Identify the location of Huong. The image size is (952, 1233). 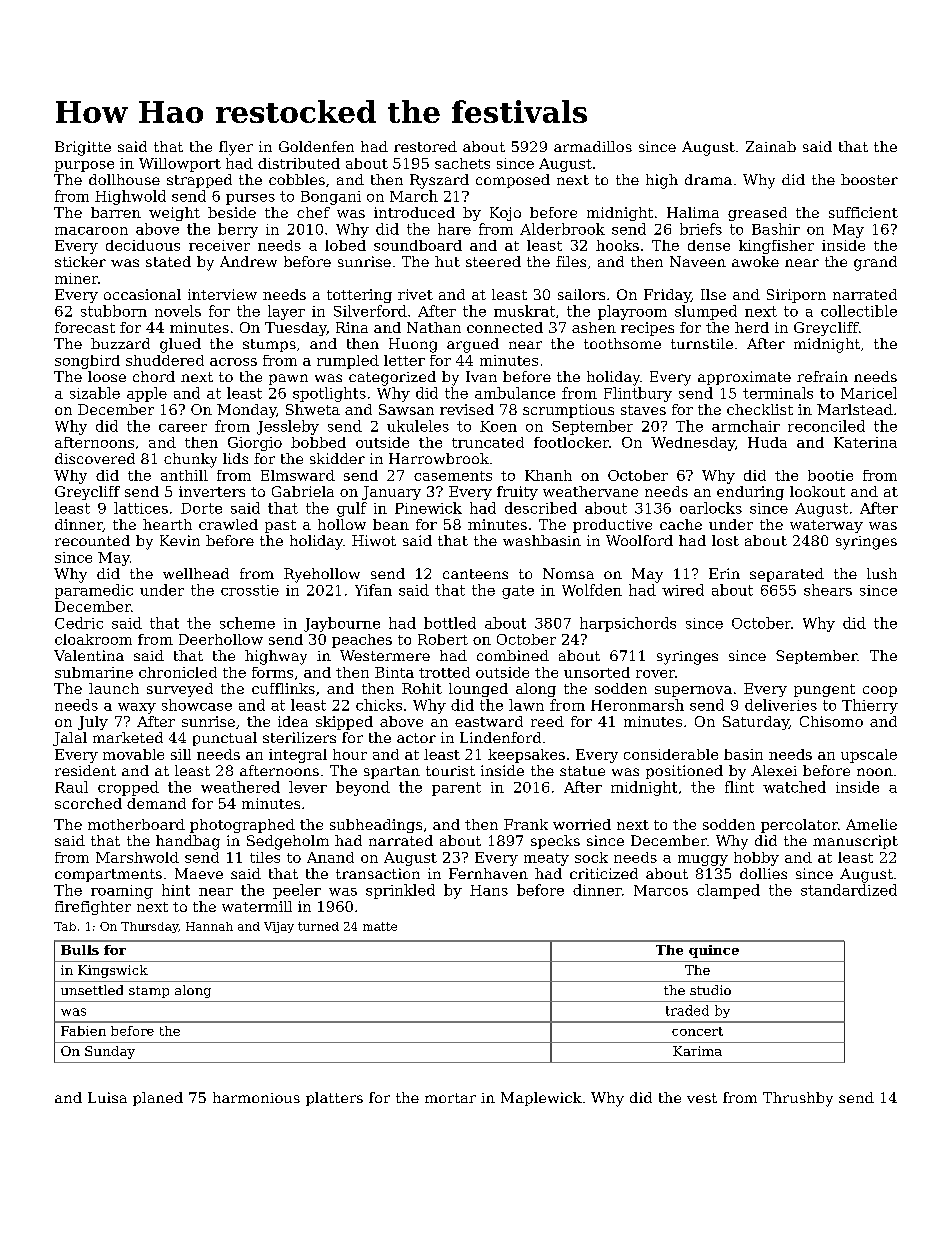
(413, 345).
